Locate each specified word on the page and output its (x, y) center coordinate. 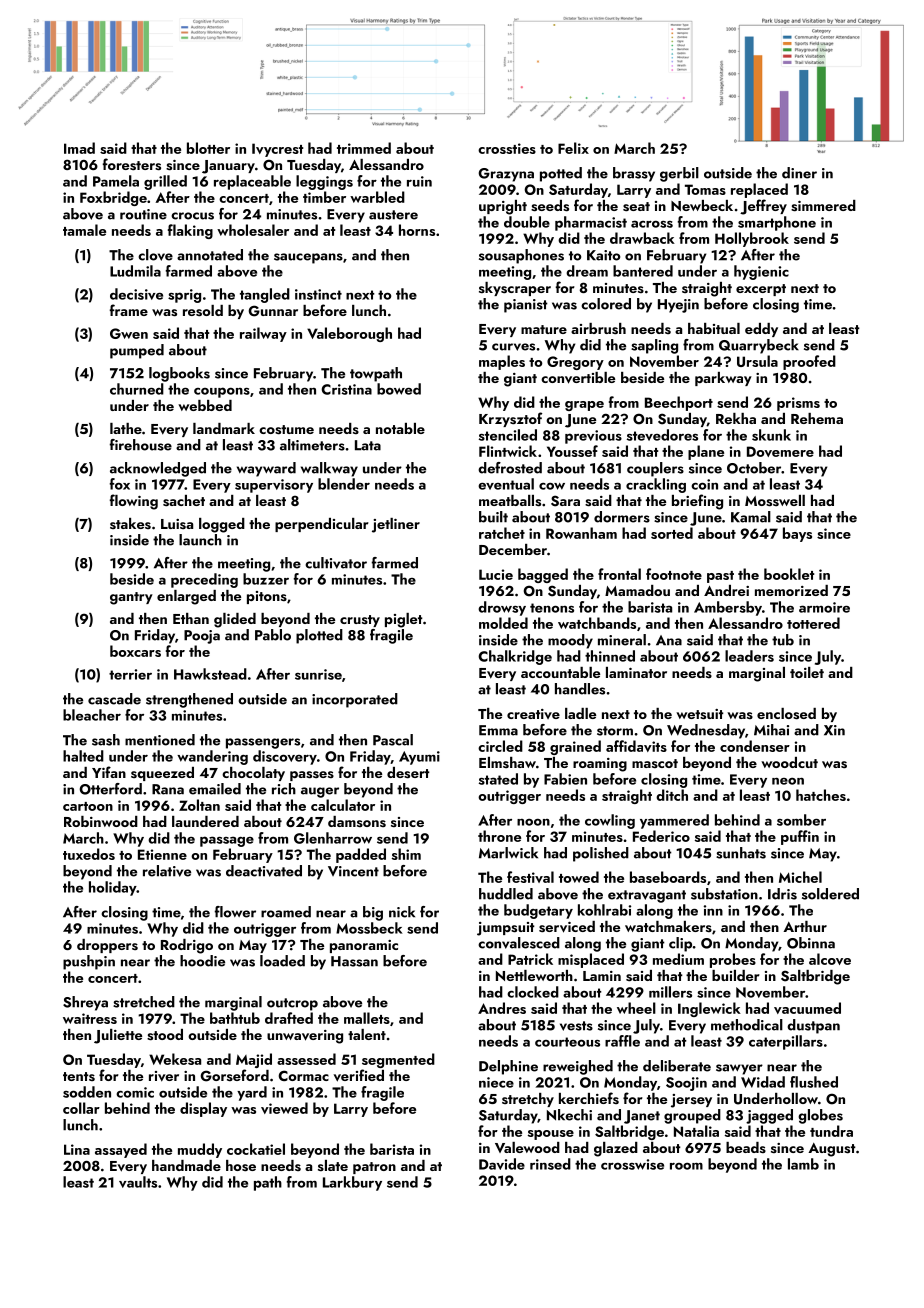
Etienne (162, 854)
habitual (714, 328)
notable (400, 428)
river (164, 1076)
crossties (507, 148)
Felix (573, 148)
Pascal (393, 740)
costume (286, 430)
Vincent (353, 871)
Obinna (811, 943)
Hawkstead (210, 674)
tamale (84, 230)
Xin (834, 730)
